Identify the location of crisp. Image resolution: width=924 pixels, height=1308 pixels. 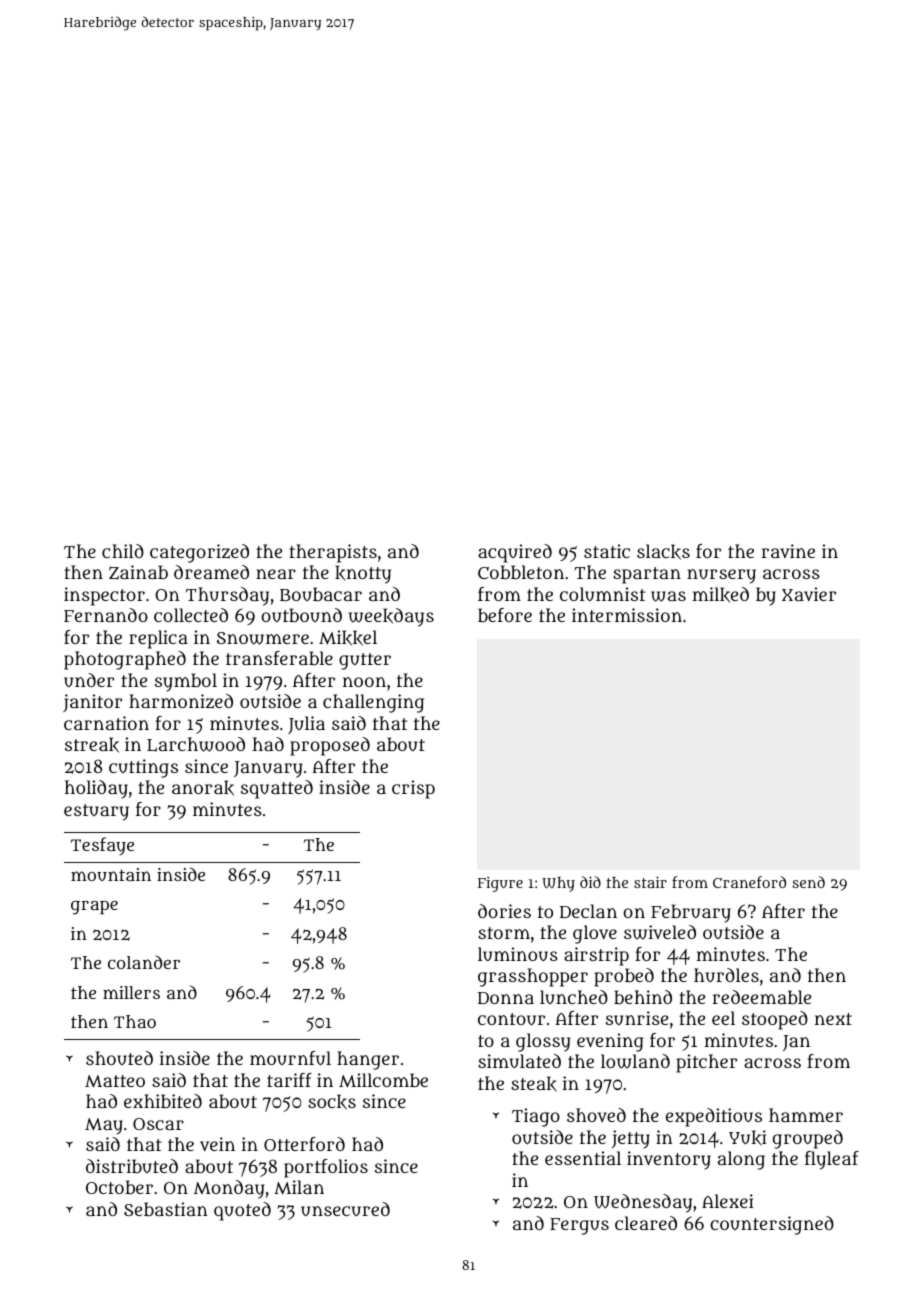
(413, 789).
